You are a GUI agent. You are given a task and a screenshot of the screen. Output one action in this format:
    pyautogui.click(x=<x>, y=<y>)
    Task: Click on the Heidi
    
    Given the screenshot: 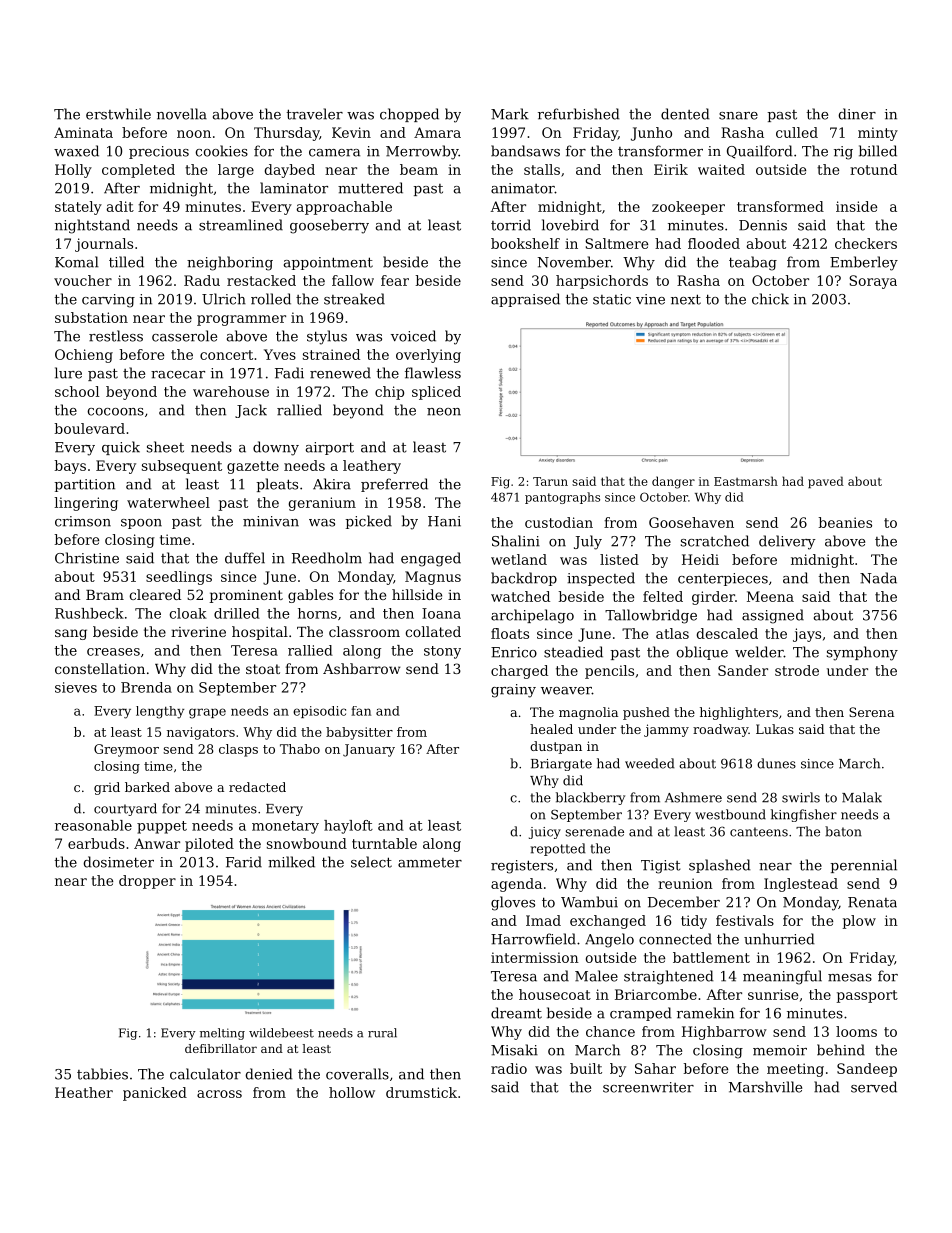 What is the action you would take?
    pyautogui.click(x=700, y=559)
